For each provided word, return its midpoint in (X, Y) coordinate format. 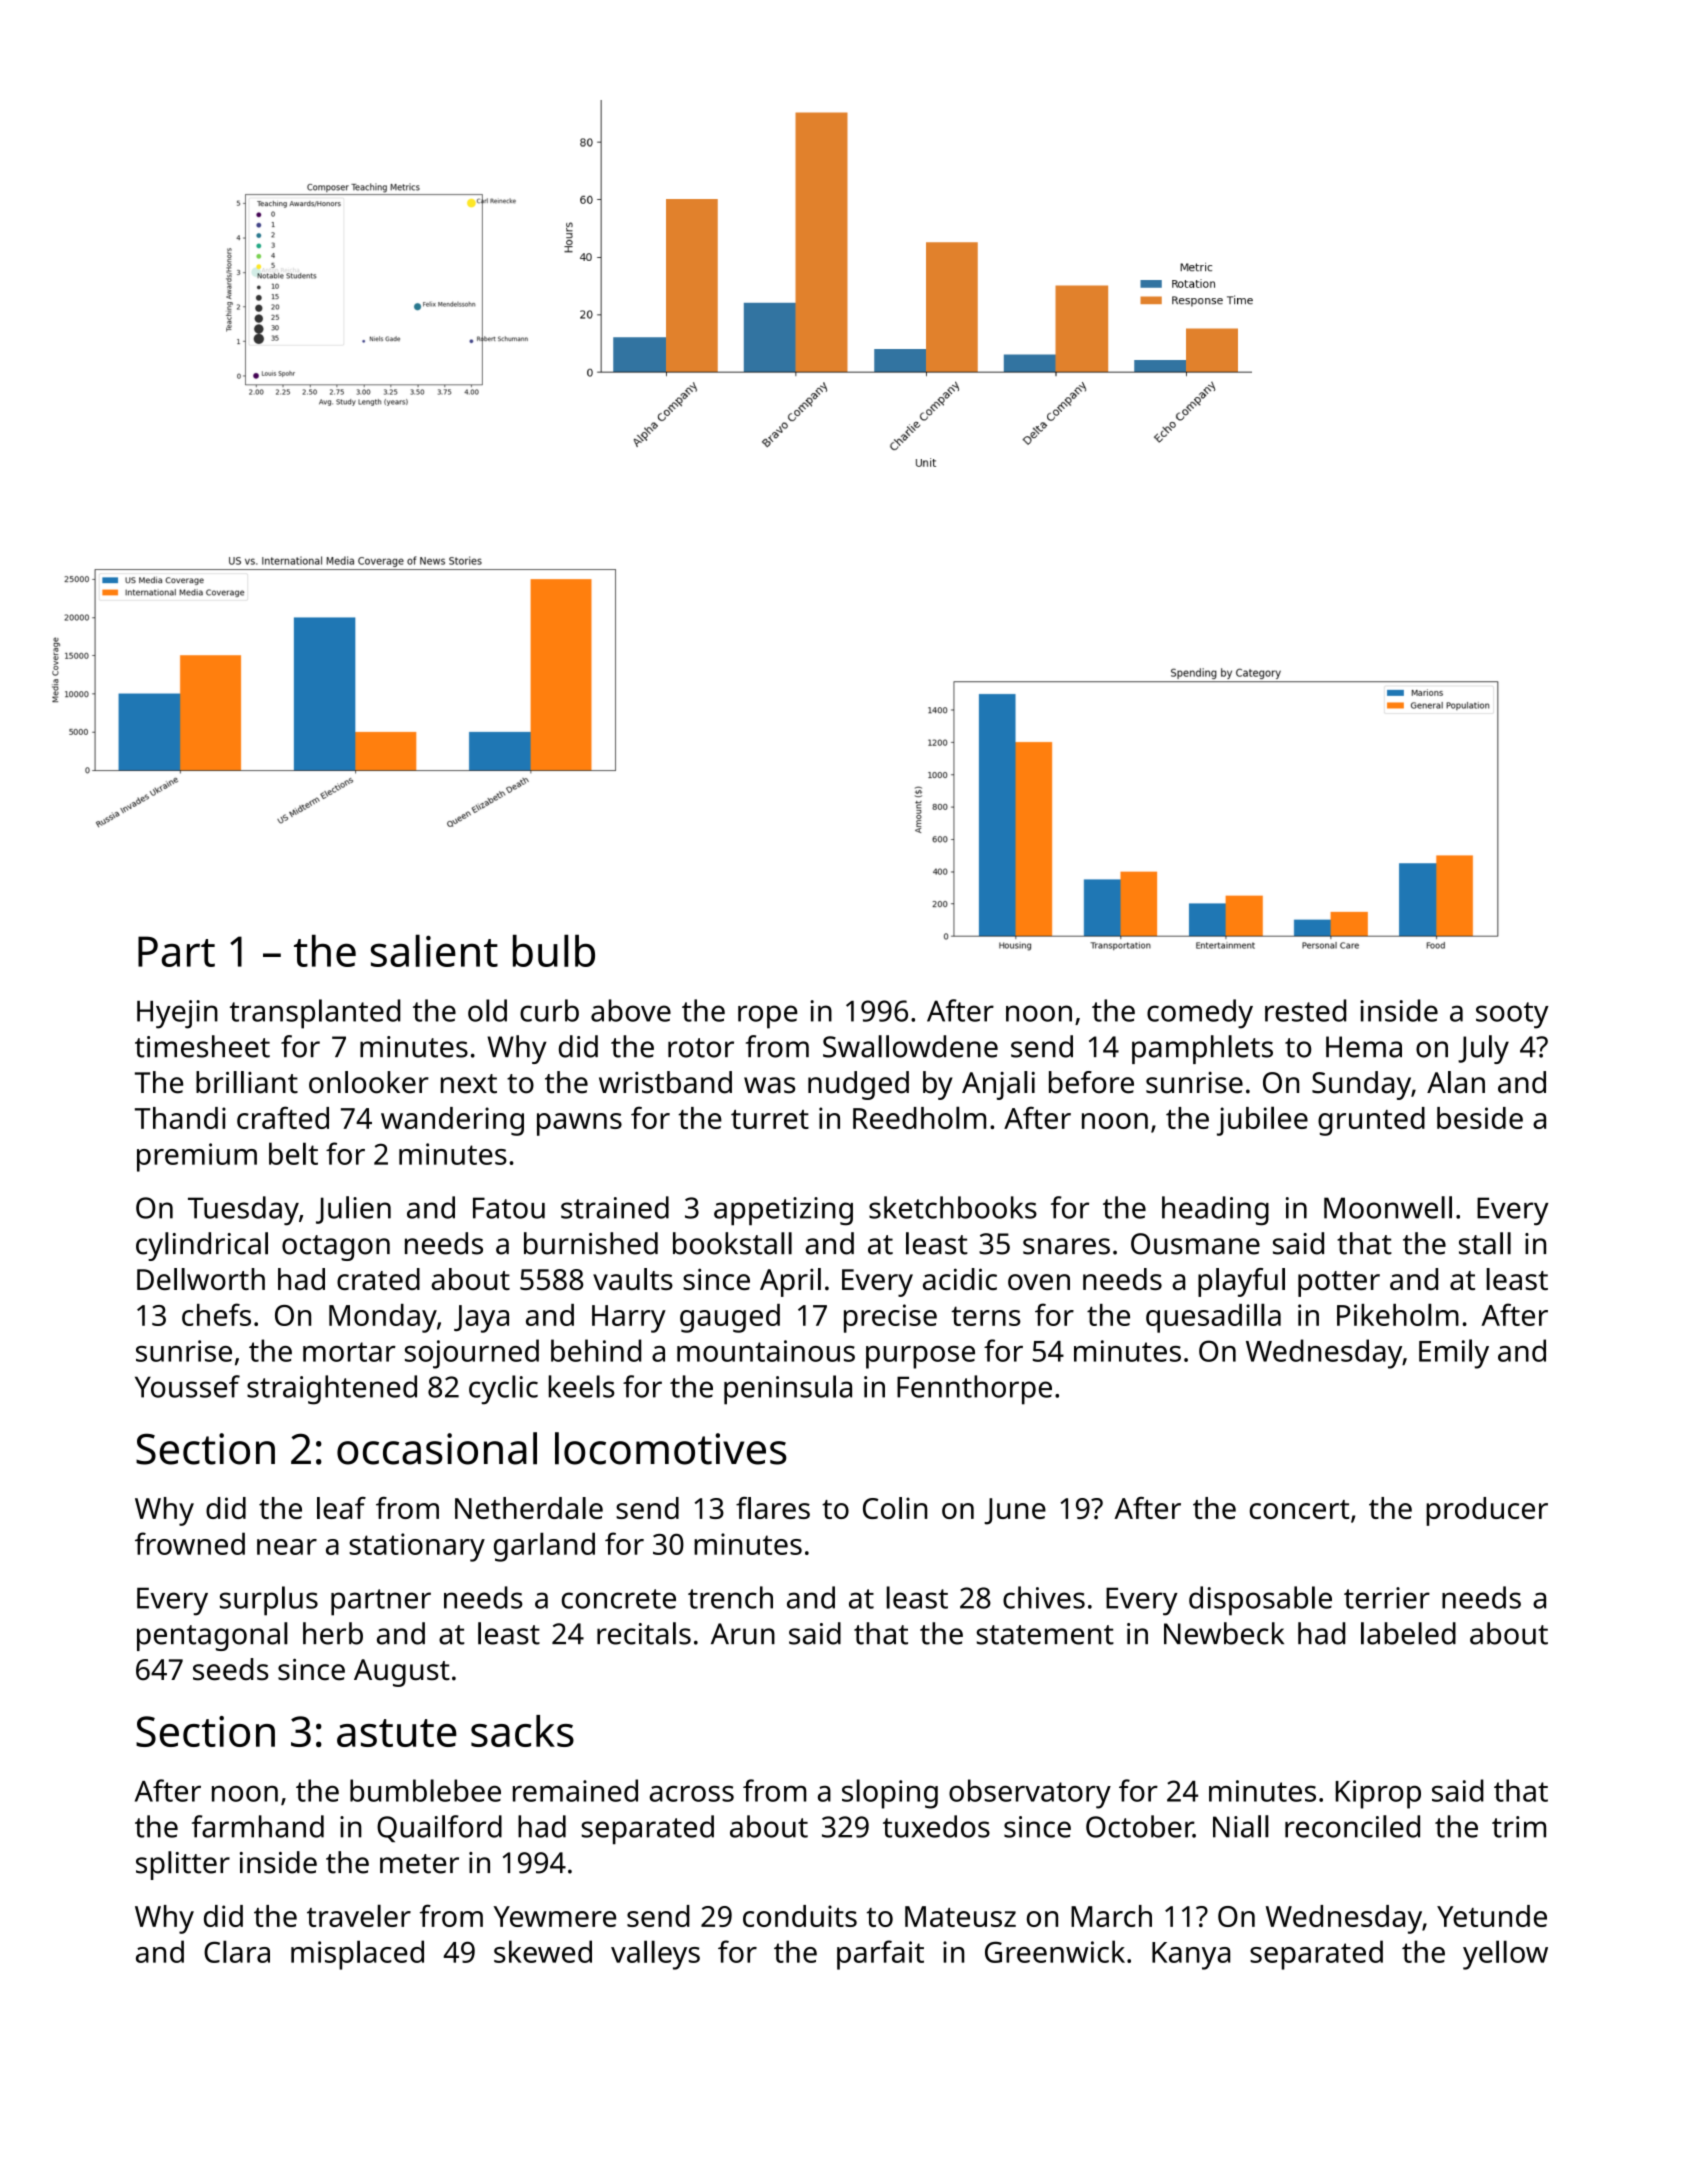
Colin (895, 1508)
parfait (880, 1955)
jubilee (1262, 1121)
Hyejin (177, 1014)
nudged (858, 1085)
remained (575, 1790)
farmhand (258, 1826)
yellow (1505, 1955)
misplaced (357, 1955)
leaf (341, 1508)
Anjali (998, 1085)
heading (1215, 1211)
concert (1299, 1509)
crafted (283, 1117)
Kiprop (1378, 1794)
